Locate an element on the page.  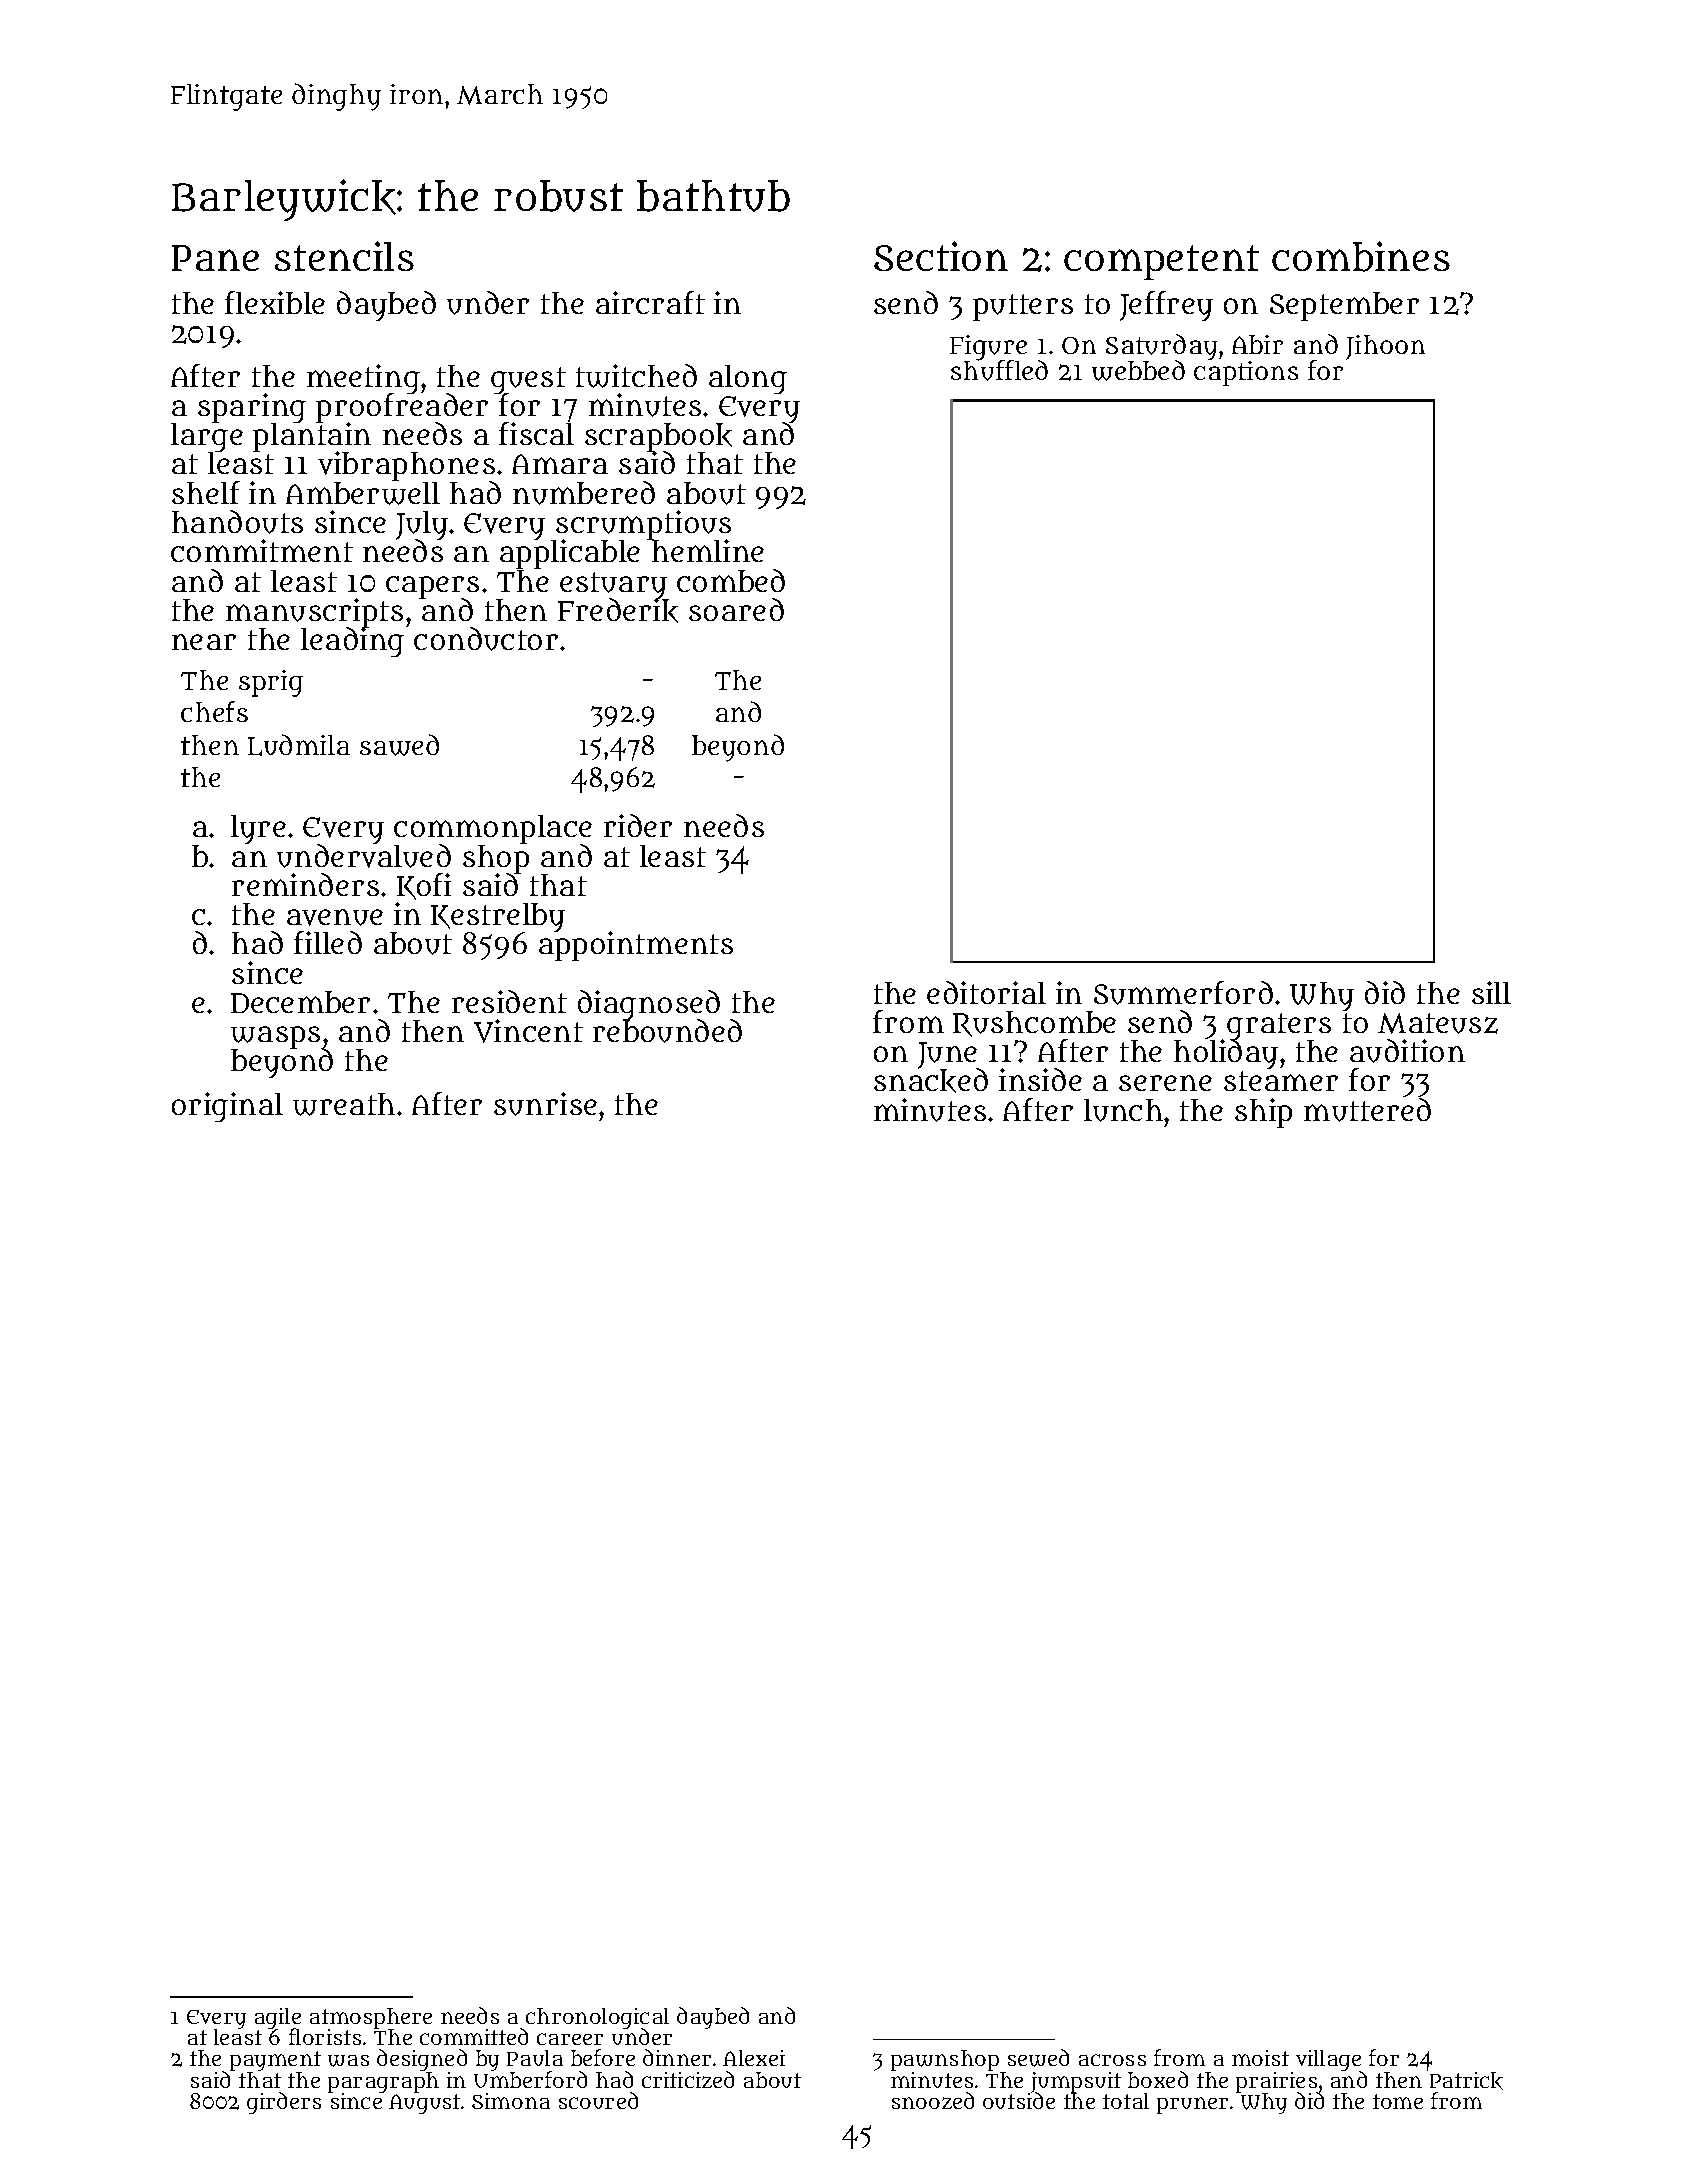
editorial is located at coordinates (986, 992).
